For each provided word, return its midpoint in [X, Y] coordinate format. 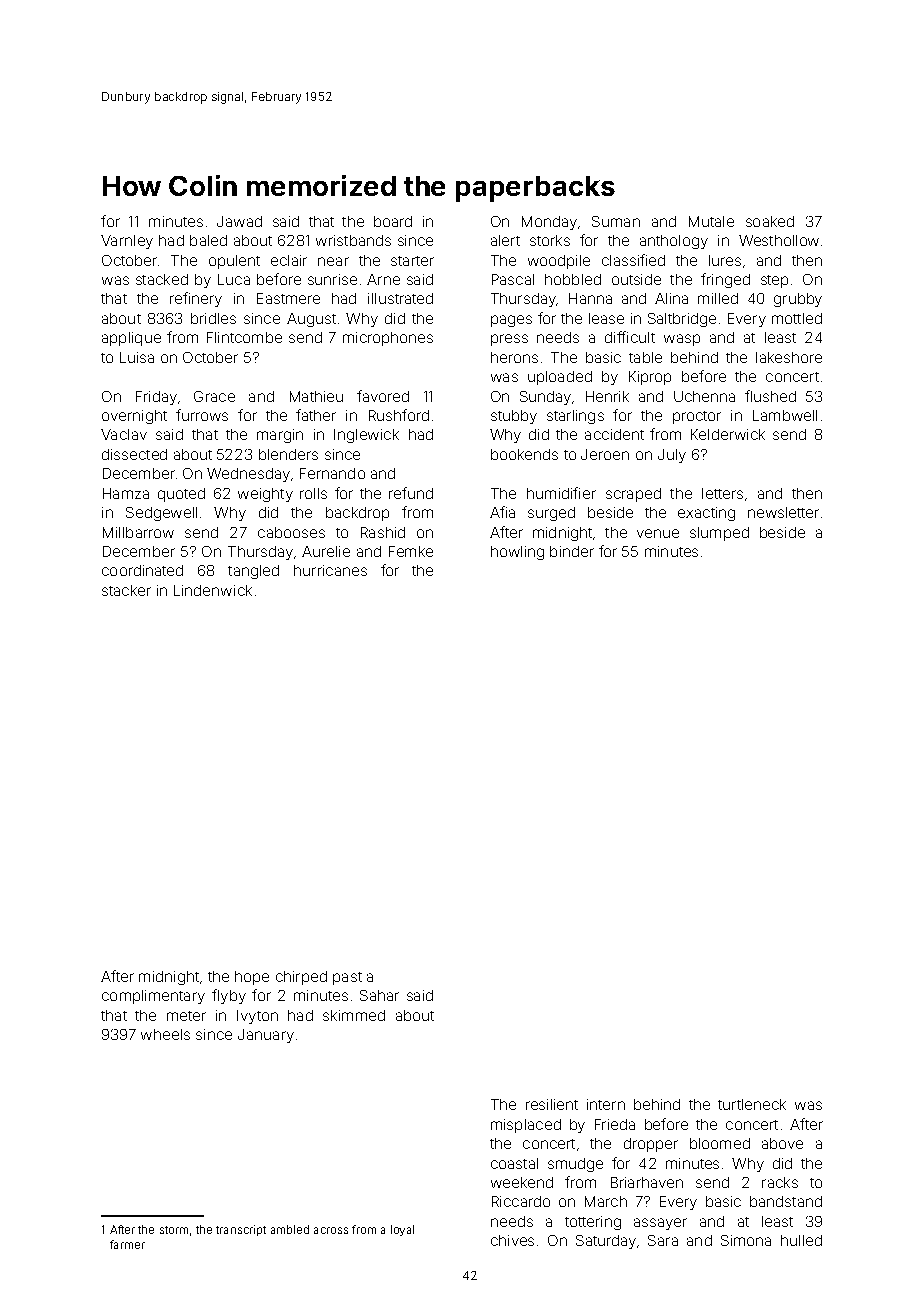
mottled [797, 318]
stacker [126, 590]
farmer [127, 1244]
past [347, 978]
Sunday [545, 398]
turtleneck [752, 1104]
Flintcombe [244, 337]
